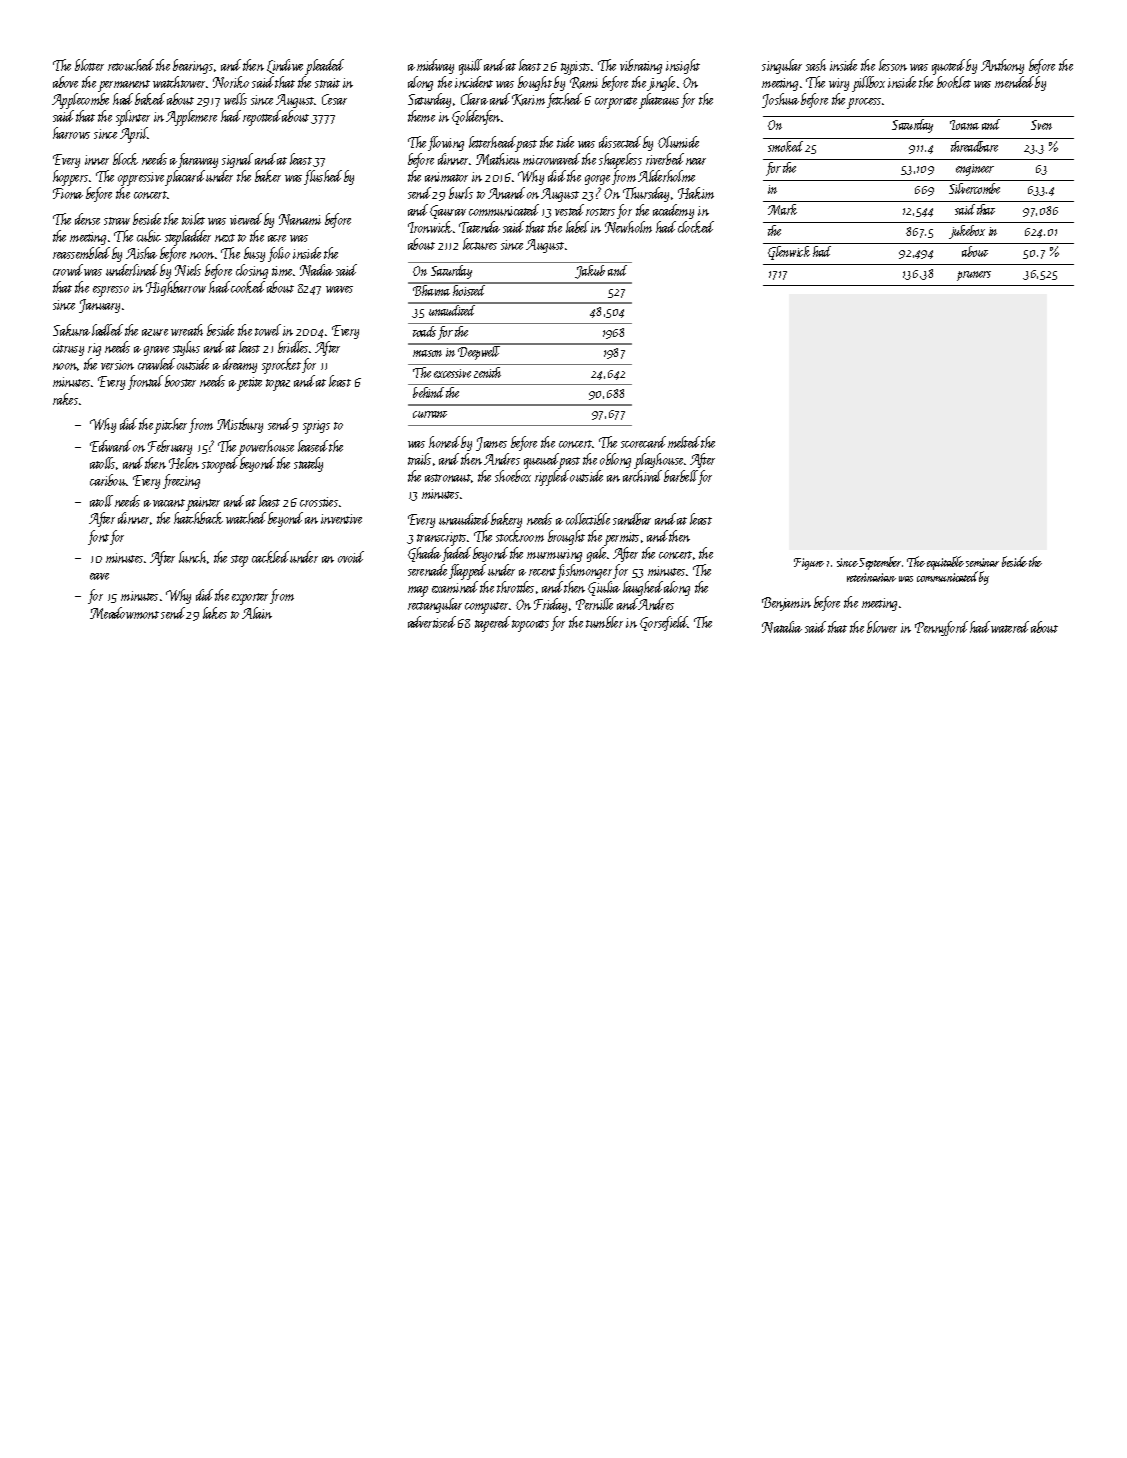  I want to click on stately, so click(308, 464).
